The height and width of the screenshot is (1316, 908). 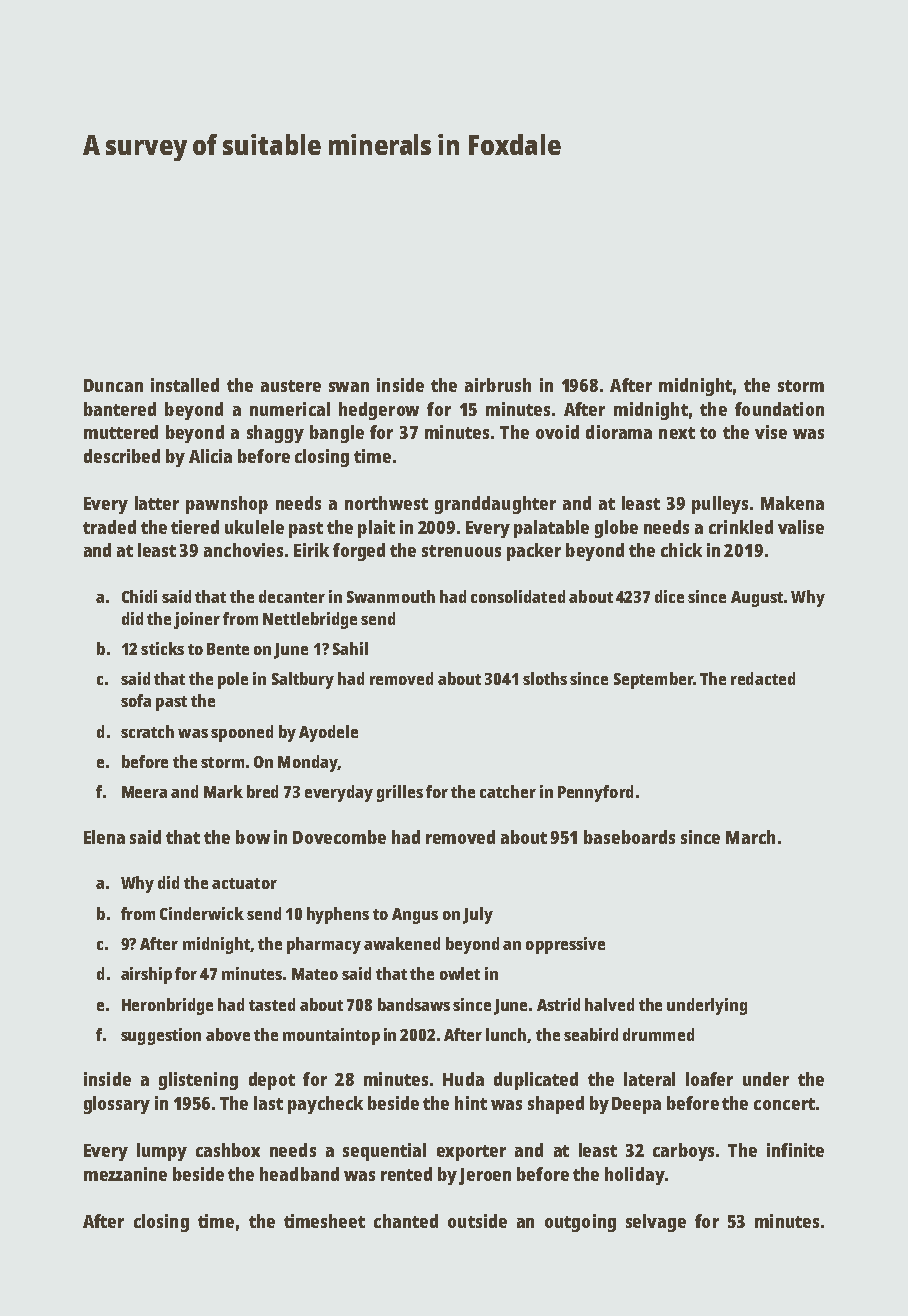 What do you see at coordinates (658, 1034) in the screenshot?
I see `drummed` at bounding box center [658, 1034].
